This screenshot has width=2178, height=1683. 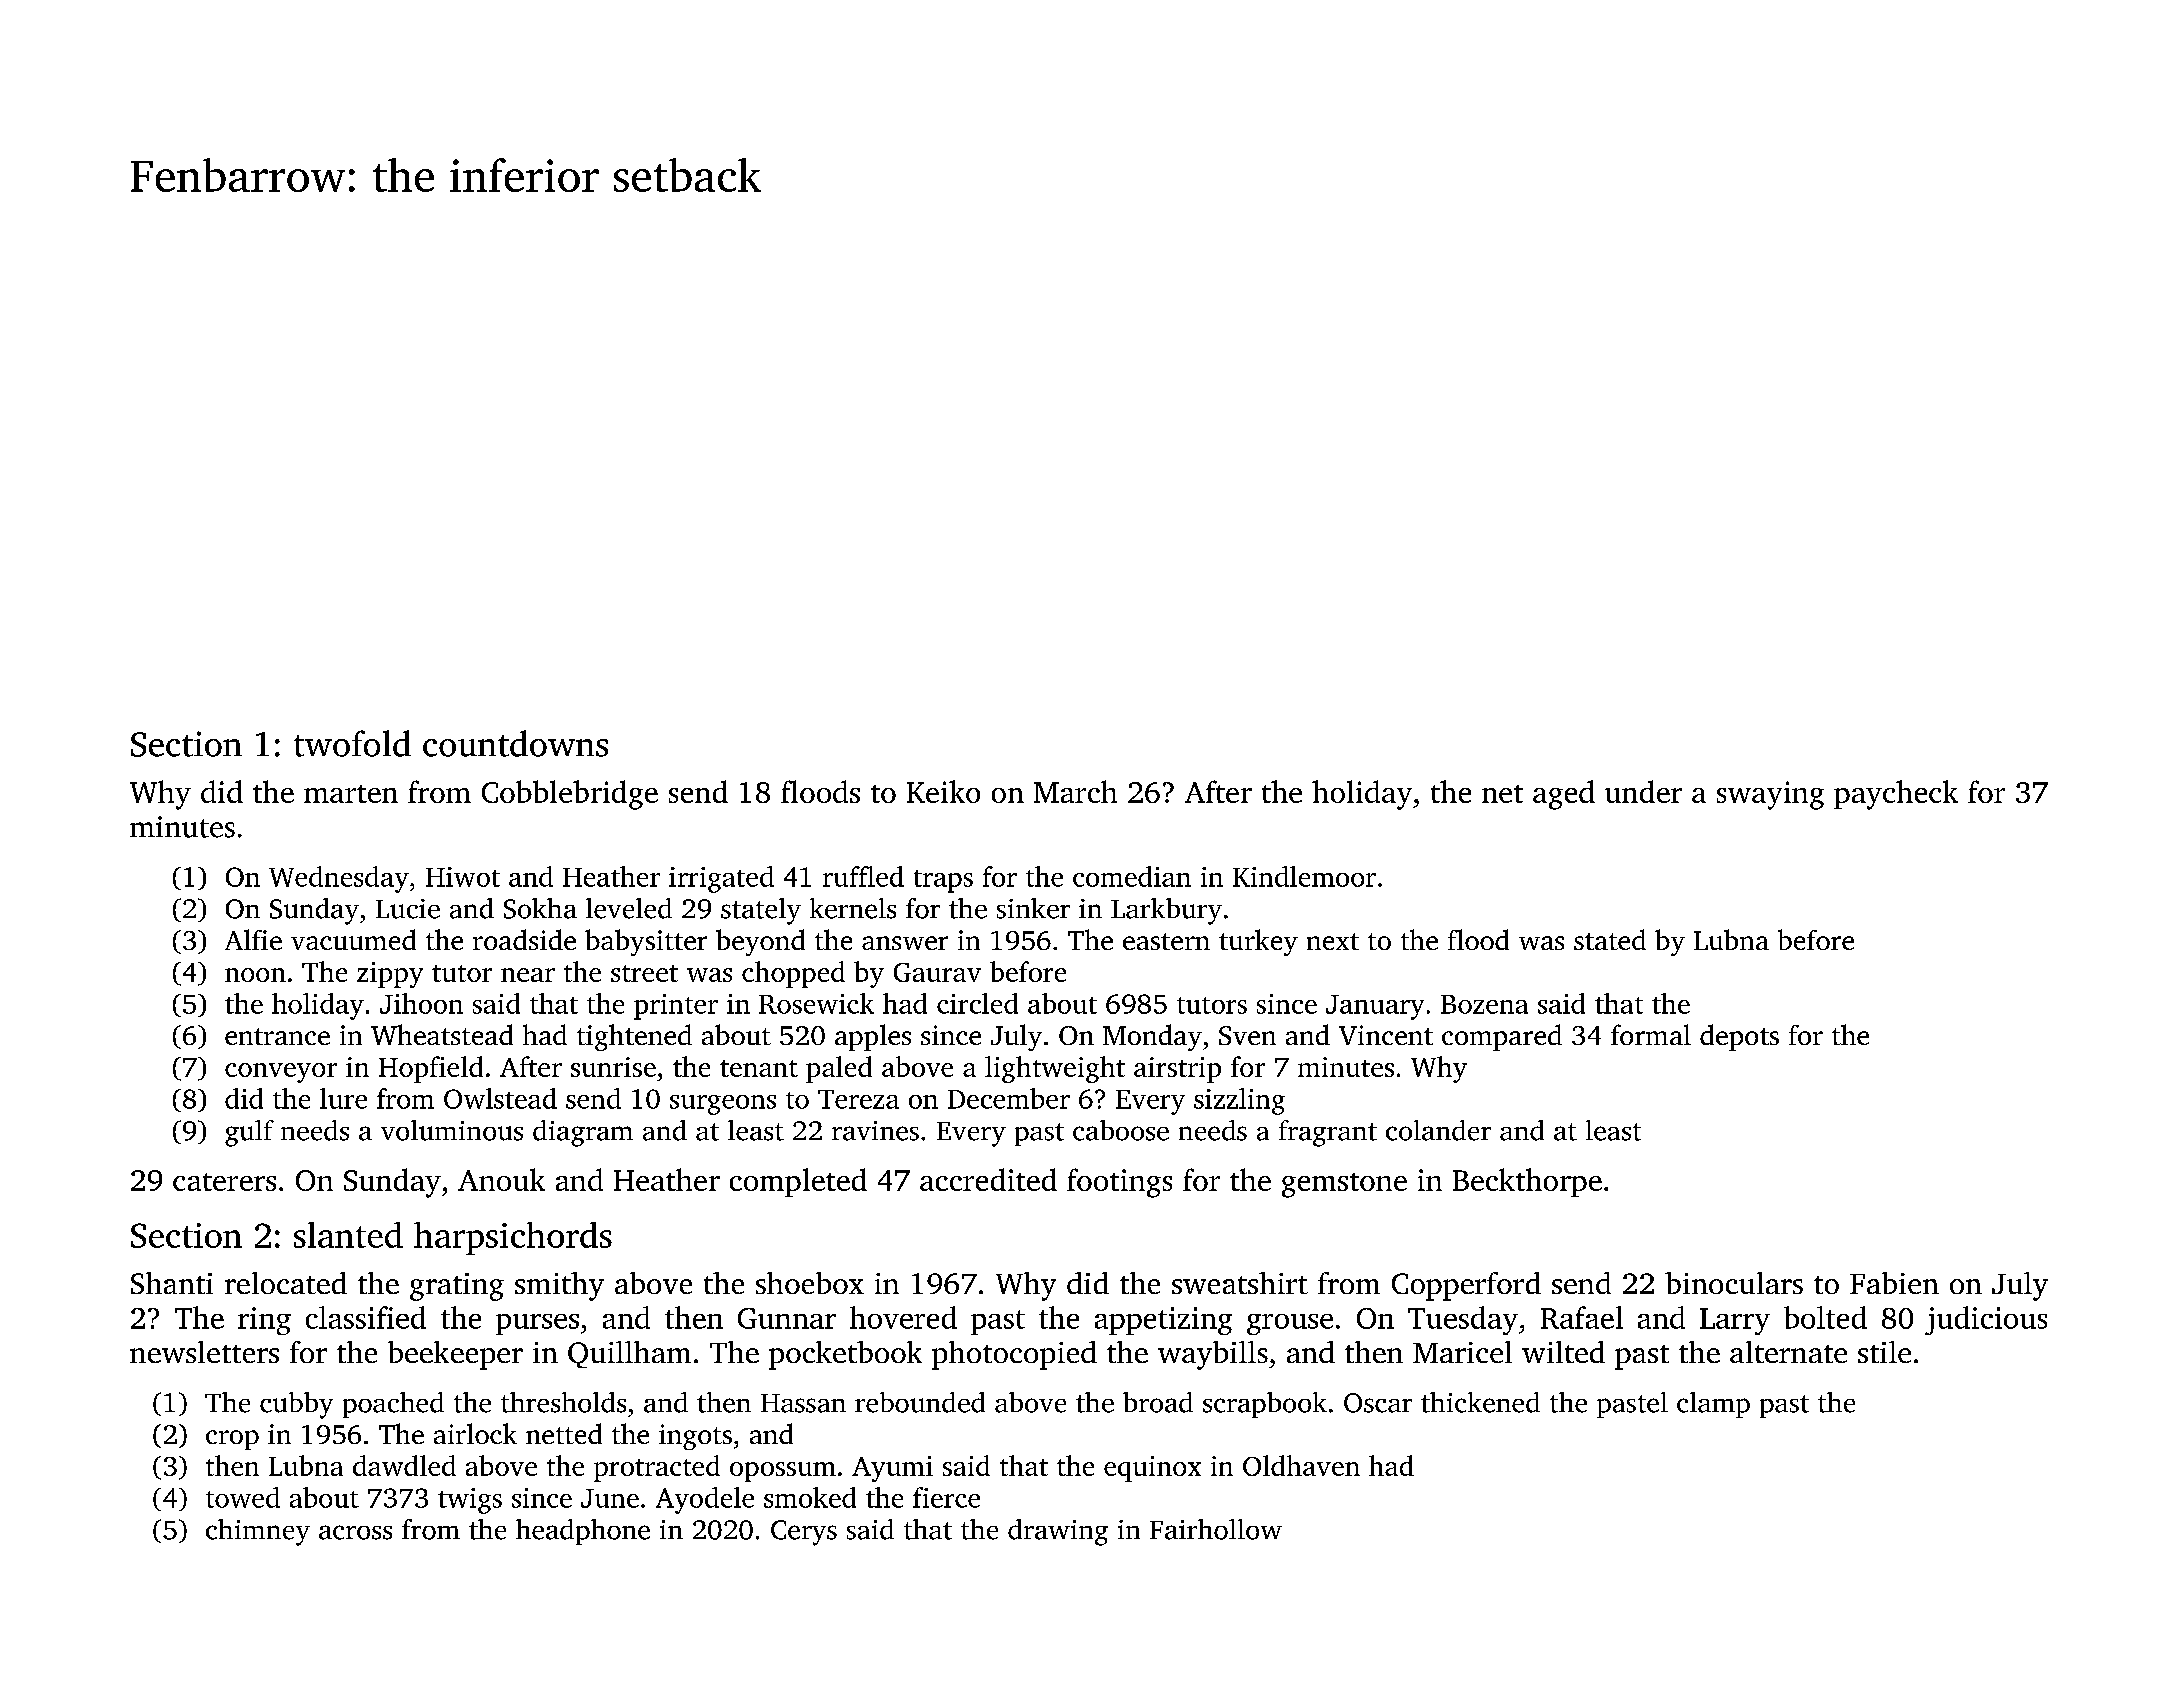 What do you see at coordinates (1247, 1035) in the screenshot?
I see `Sven` at bounding box center [1247, 1035].
